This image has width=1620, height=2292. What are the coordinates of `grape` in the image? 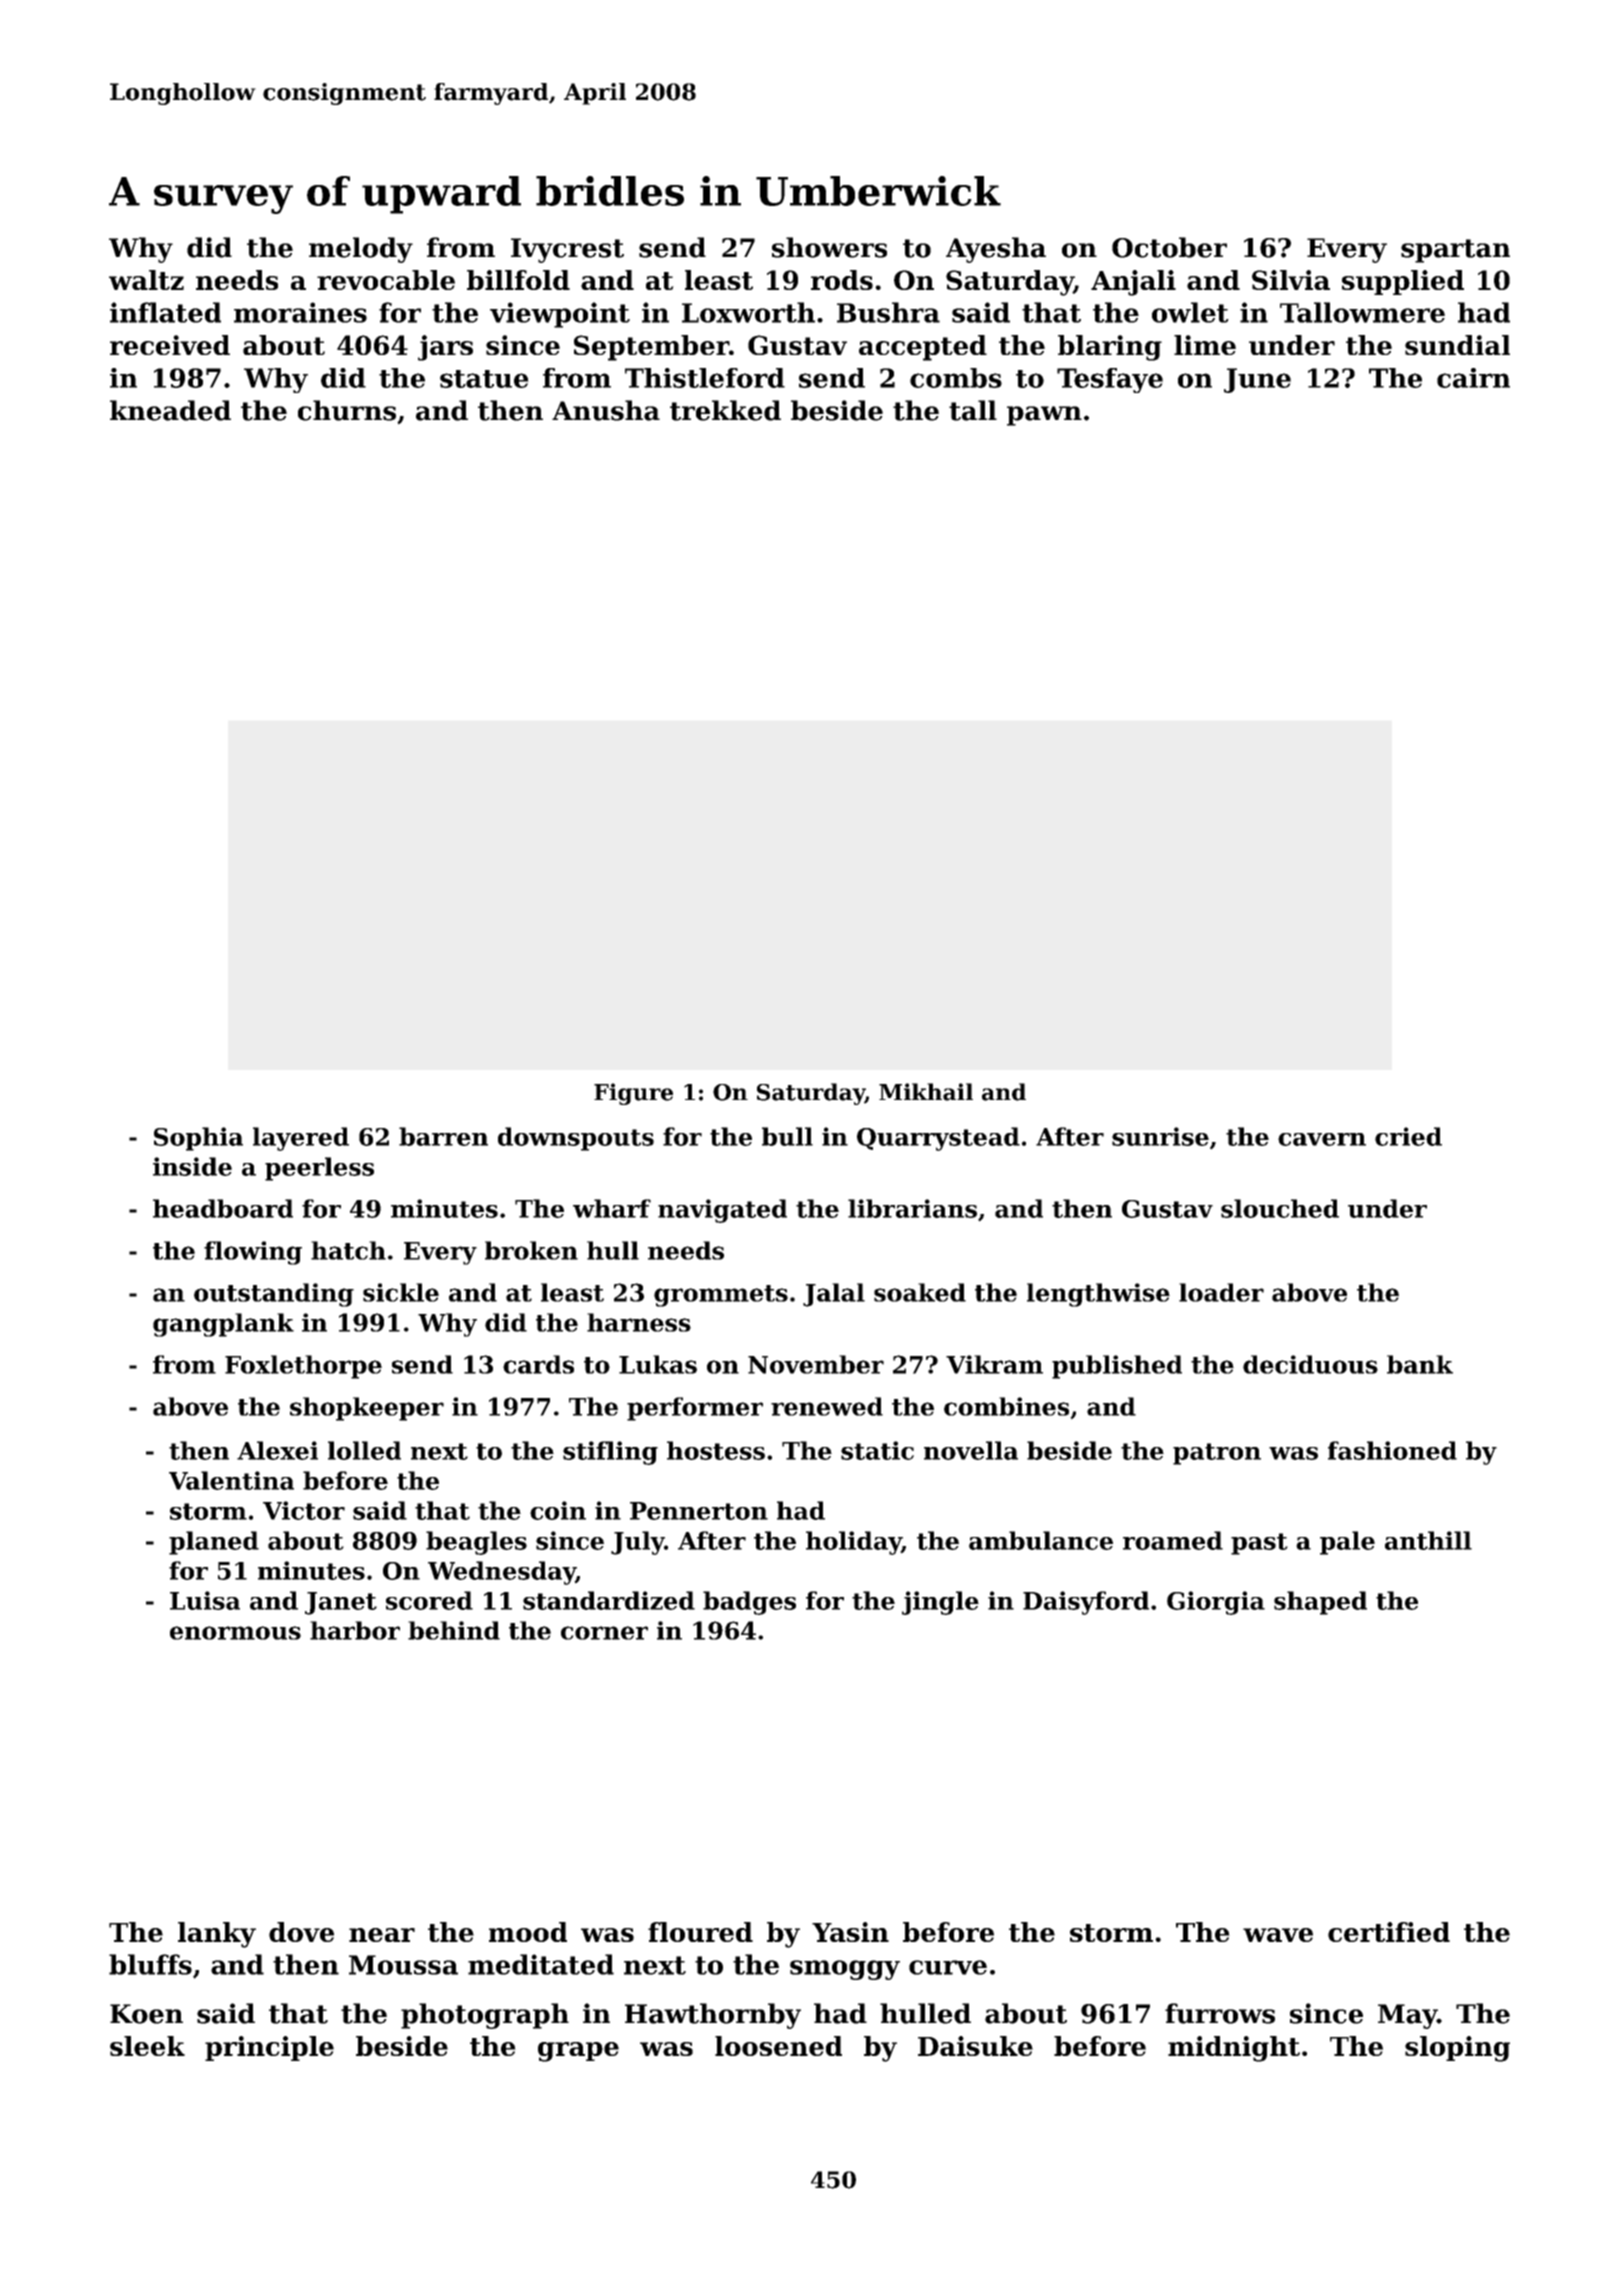 It's located at (578, 2052).
